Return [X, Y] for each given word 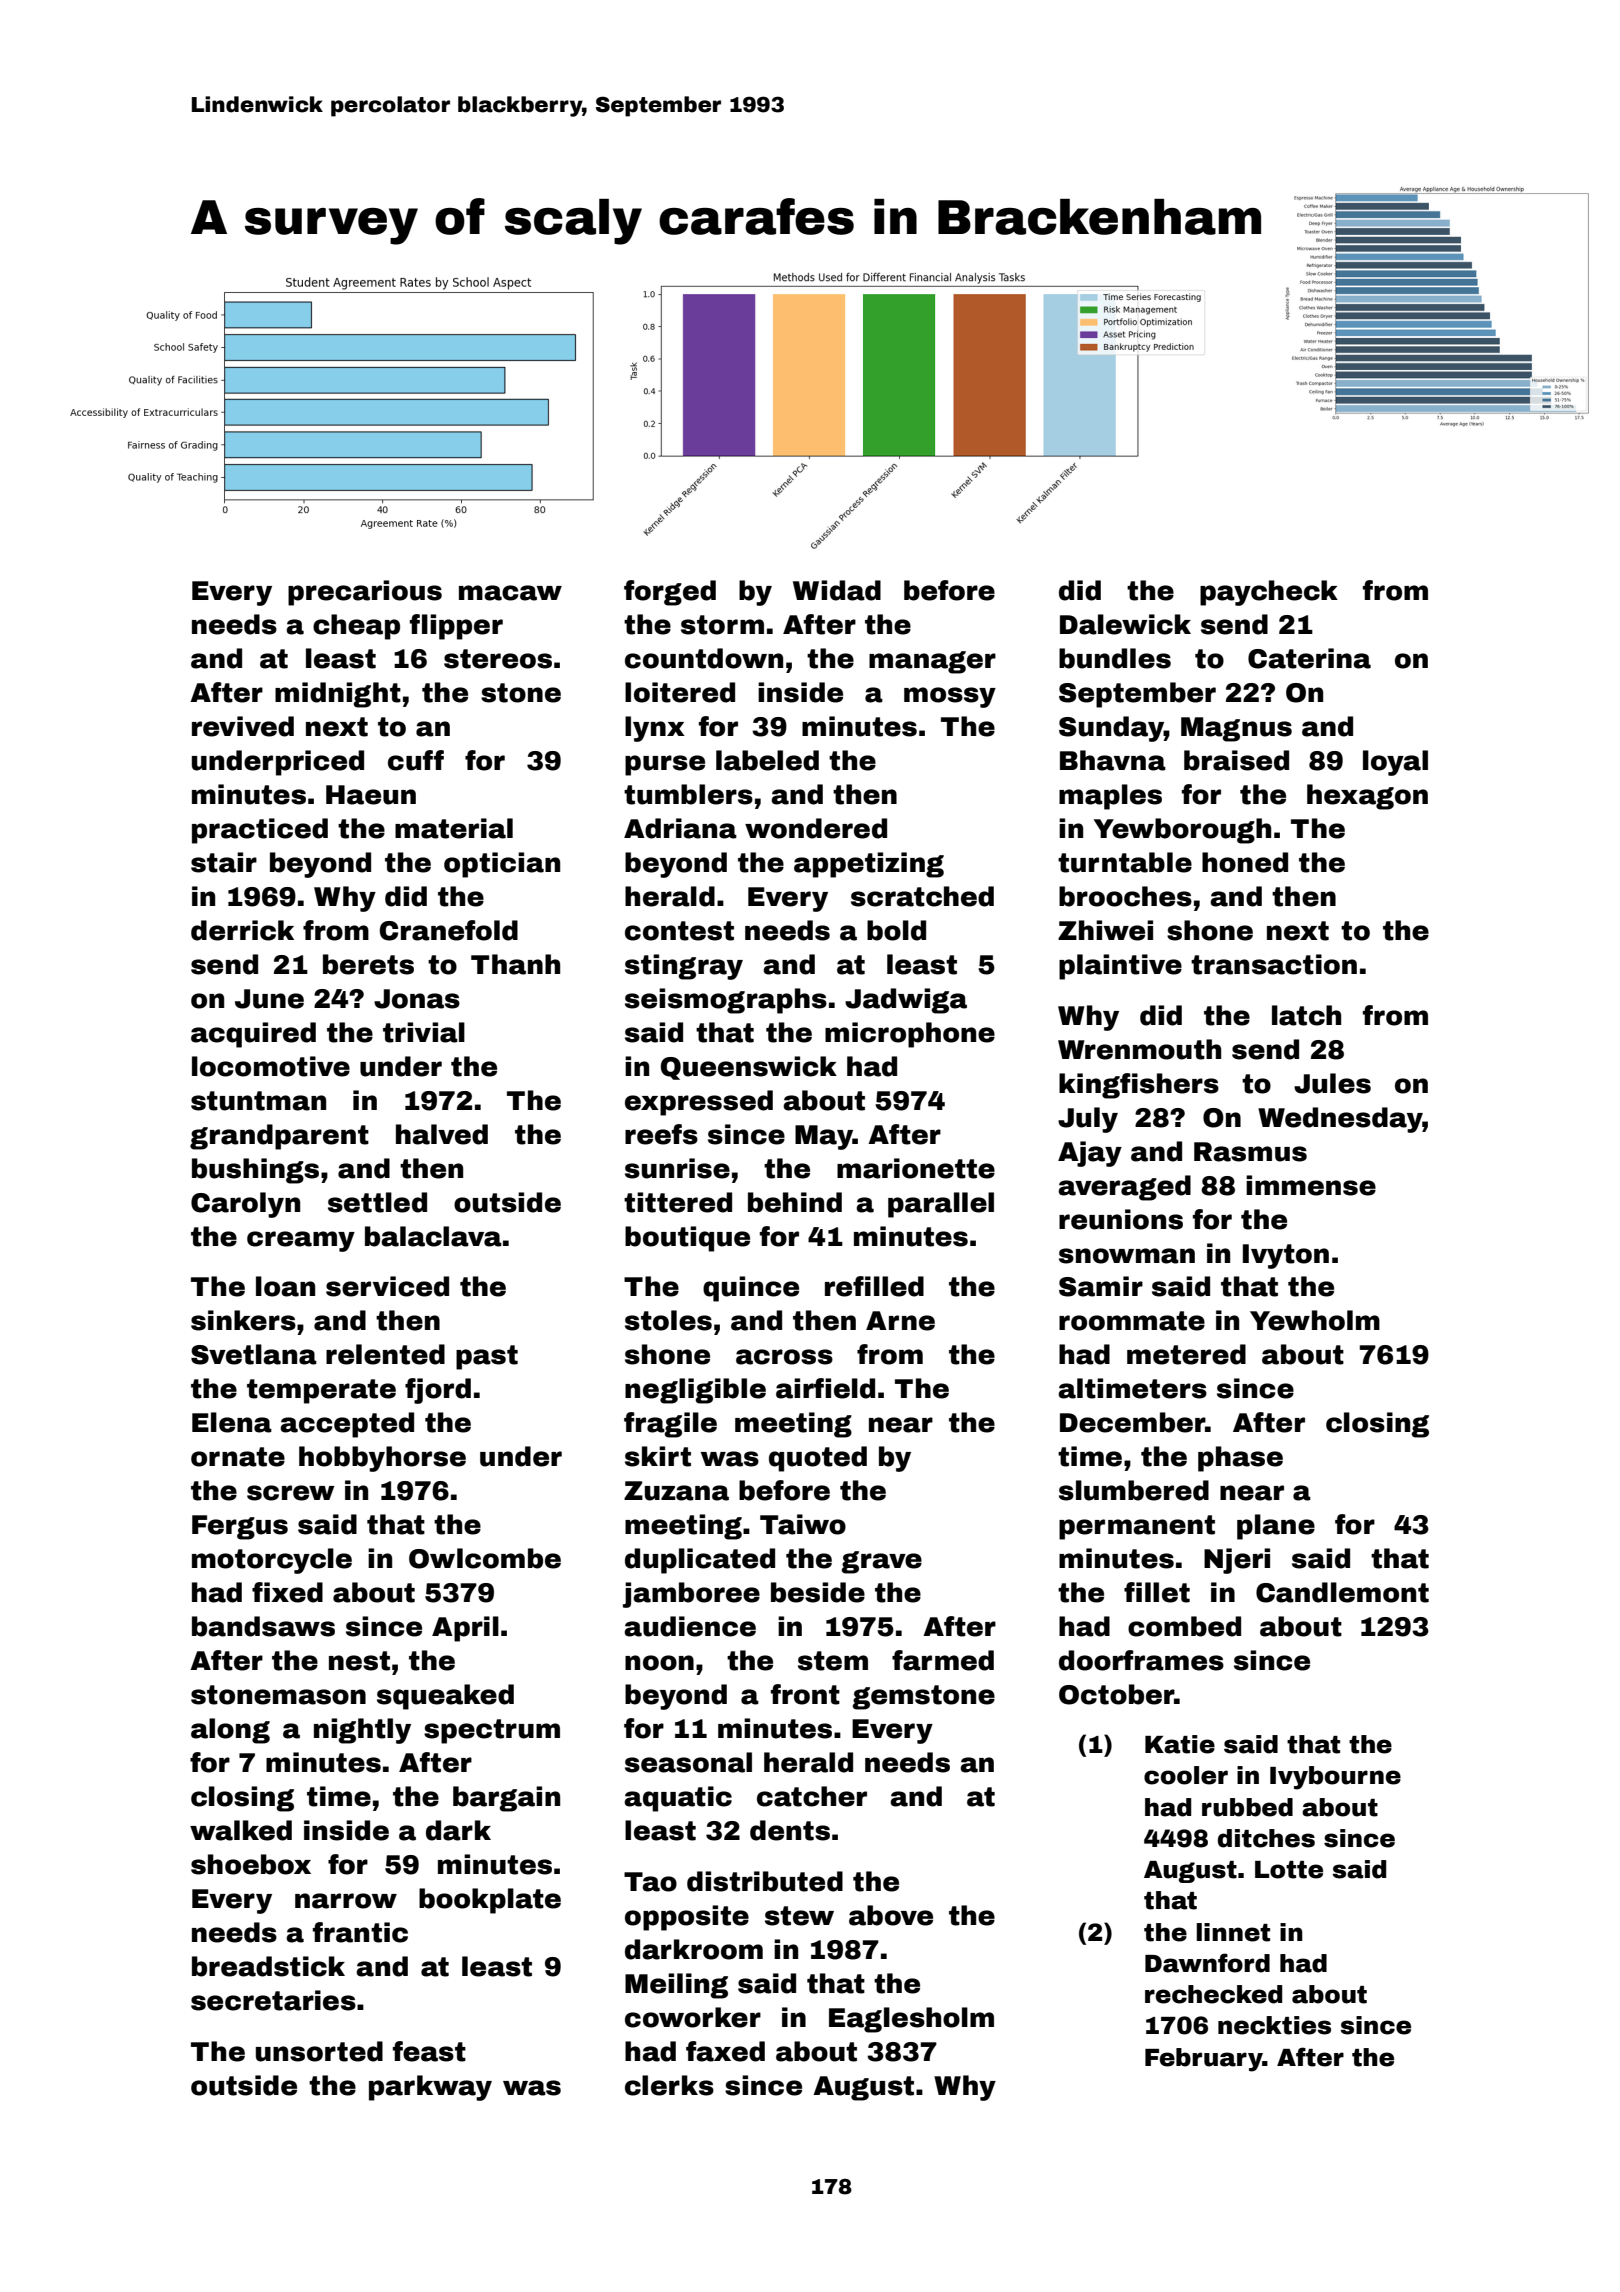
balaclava [433, 1236]
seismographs [726, 1001]
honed [1245, 862]
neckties [1274, 2025]
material [454, 828]
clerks [669, 2085]
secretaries [273, 2000]
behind [795, 1202]
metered [1186, 1354]
